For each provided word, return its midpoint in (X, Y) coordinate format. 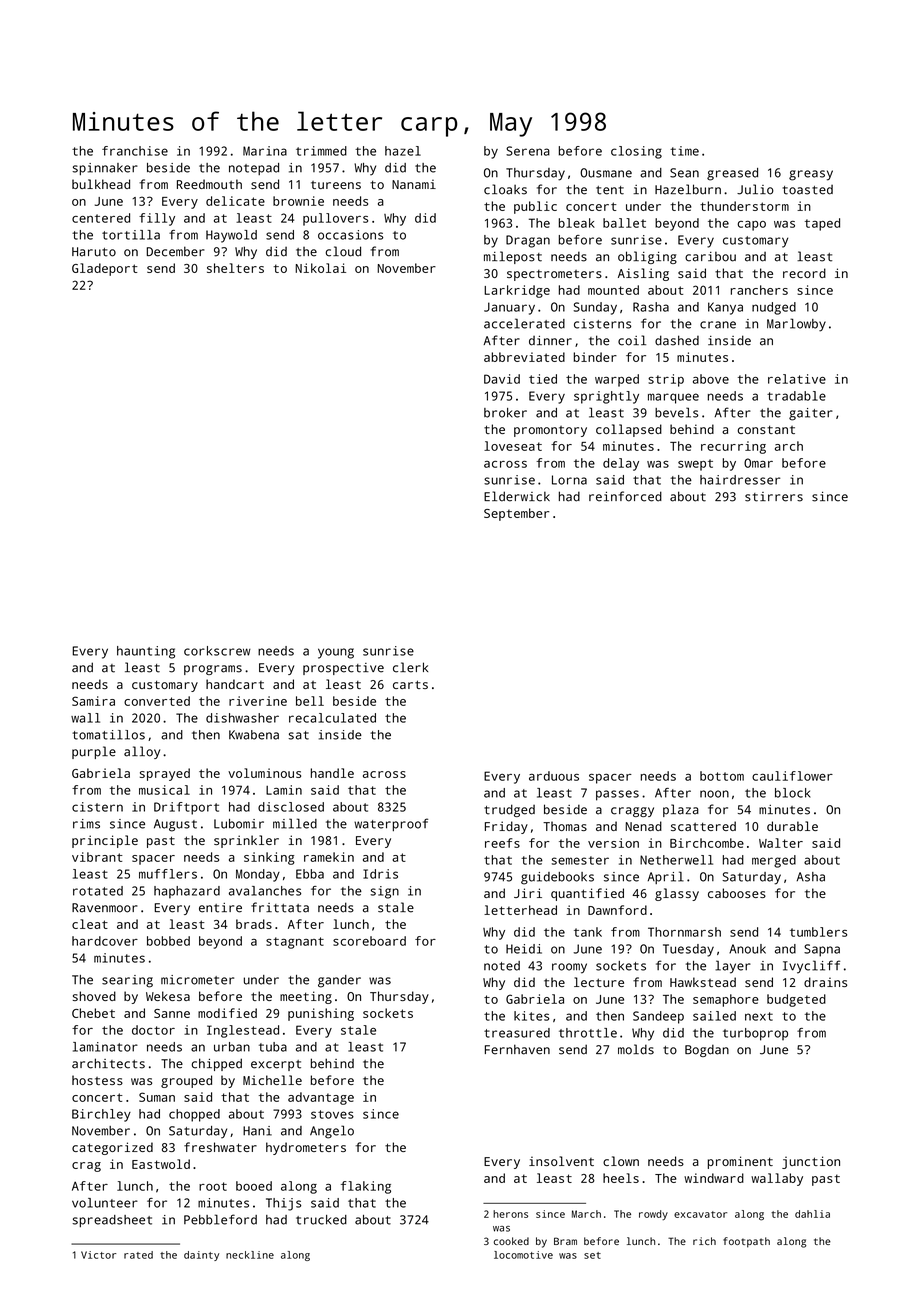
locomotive (523, 1255)
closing (636, 152)
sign (385, 892)
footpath (746, 1242)
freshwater (220, 1147)
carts (410, 684)
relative (797, 379)
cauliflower (792, 776)
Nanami (414, 184)
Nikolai (320, 268)
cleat (90, 924)
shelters (235, 268)
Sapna (822, 950)
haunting (146, 652)
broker (505, 413)
